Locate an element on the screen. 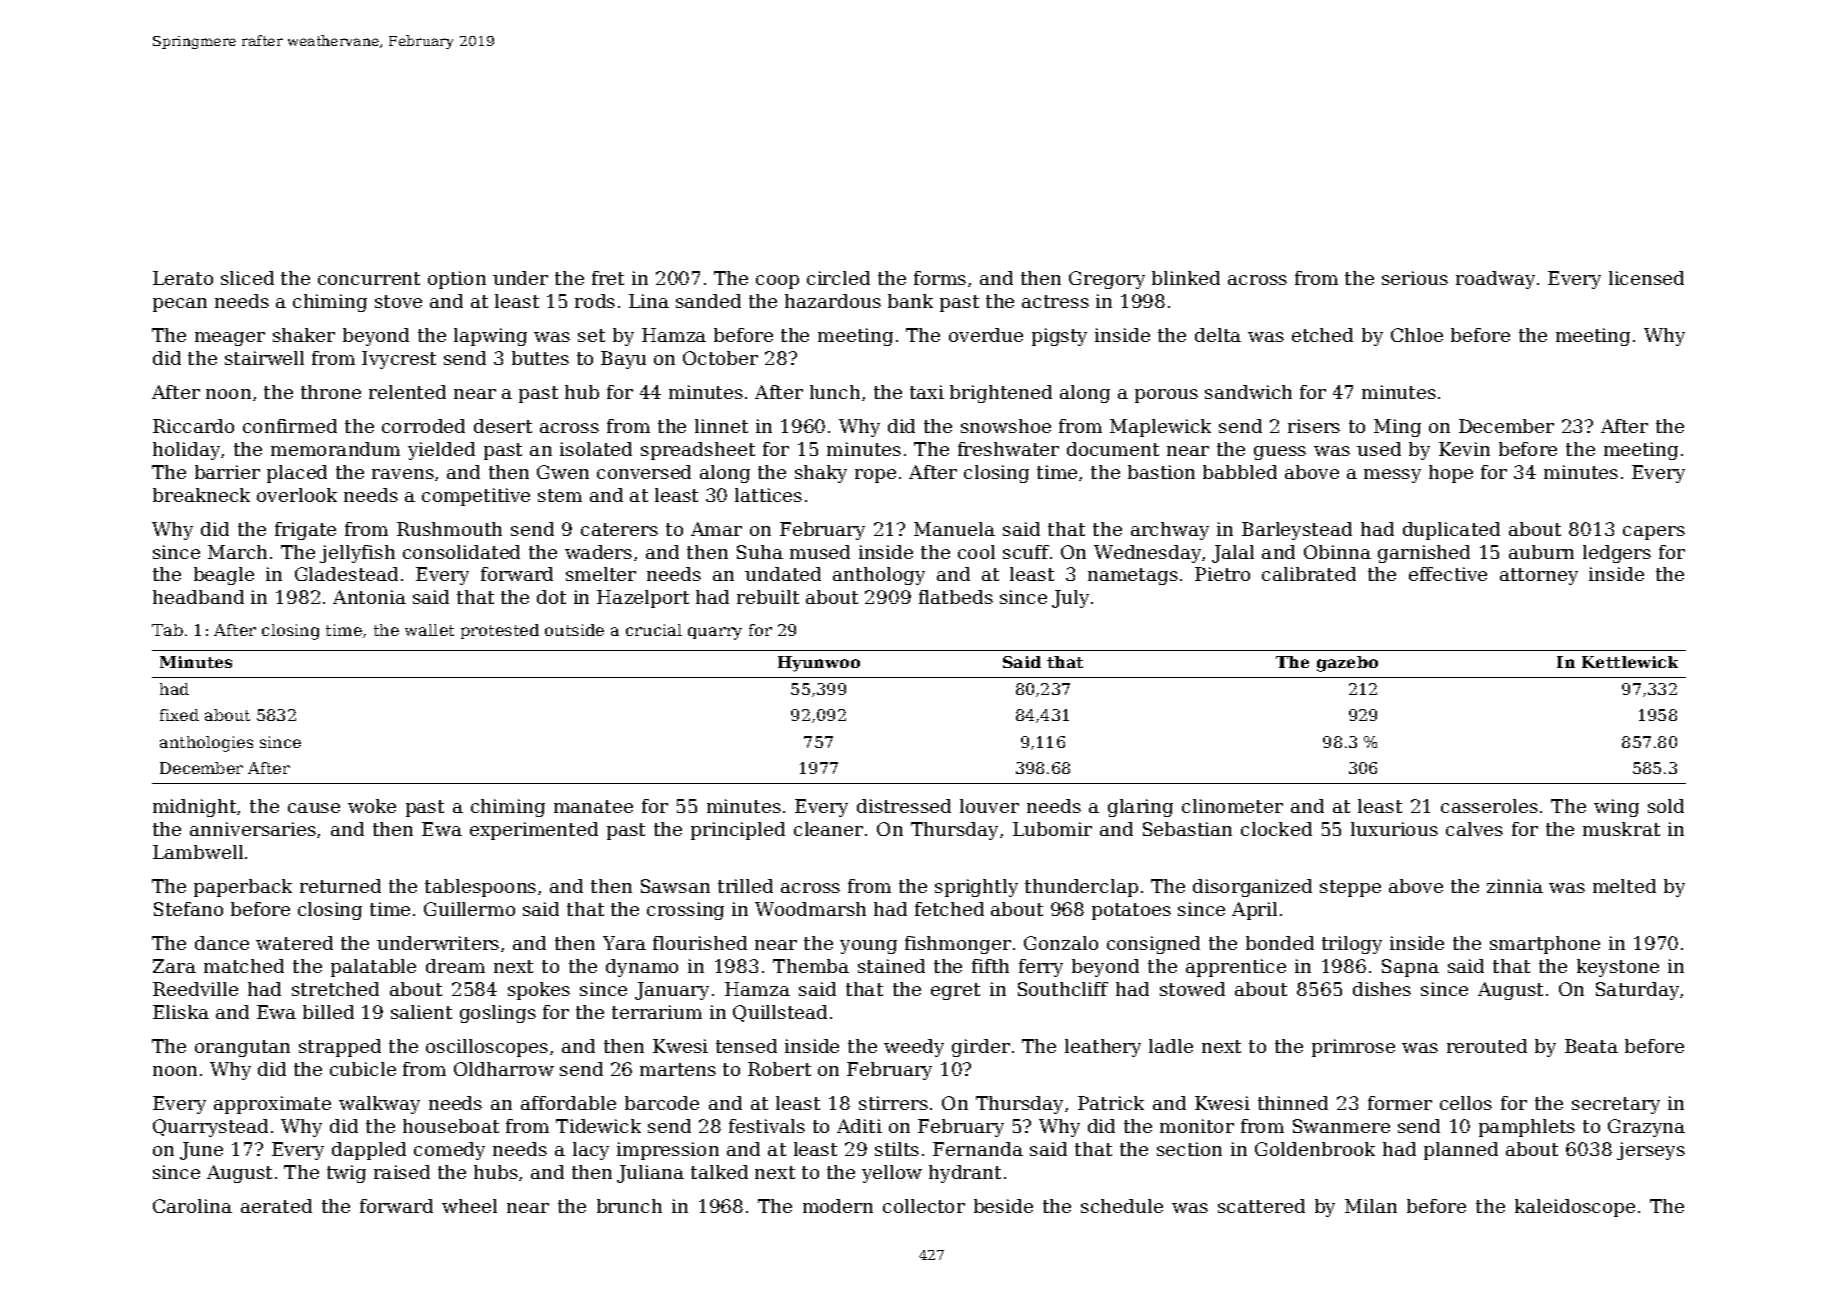 The image size is (1838, 1300). ledgers is located at coordinates (1617, 554).
